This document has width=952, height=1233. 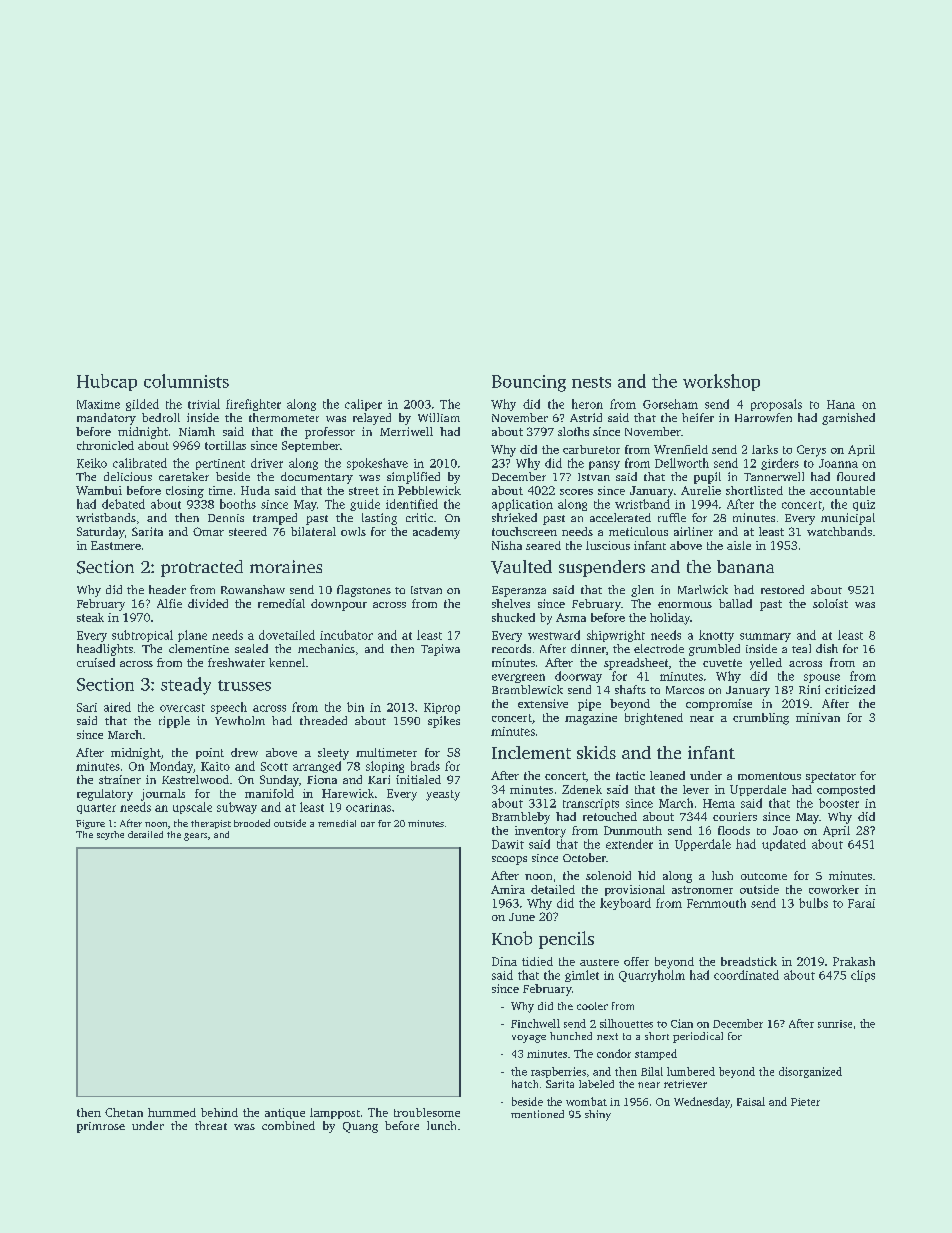 What do you see at coordinates (105, 650) in the document?
I see `headlights` at bounding box center [105, 650].
